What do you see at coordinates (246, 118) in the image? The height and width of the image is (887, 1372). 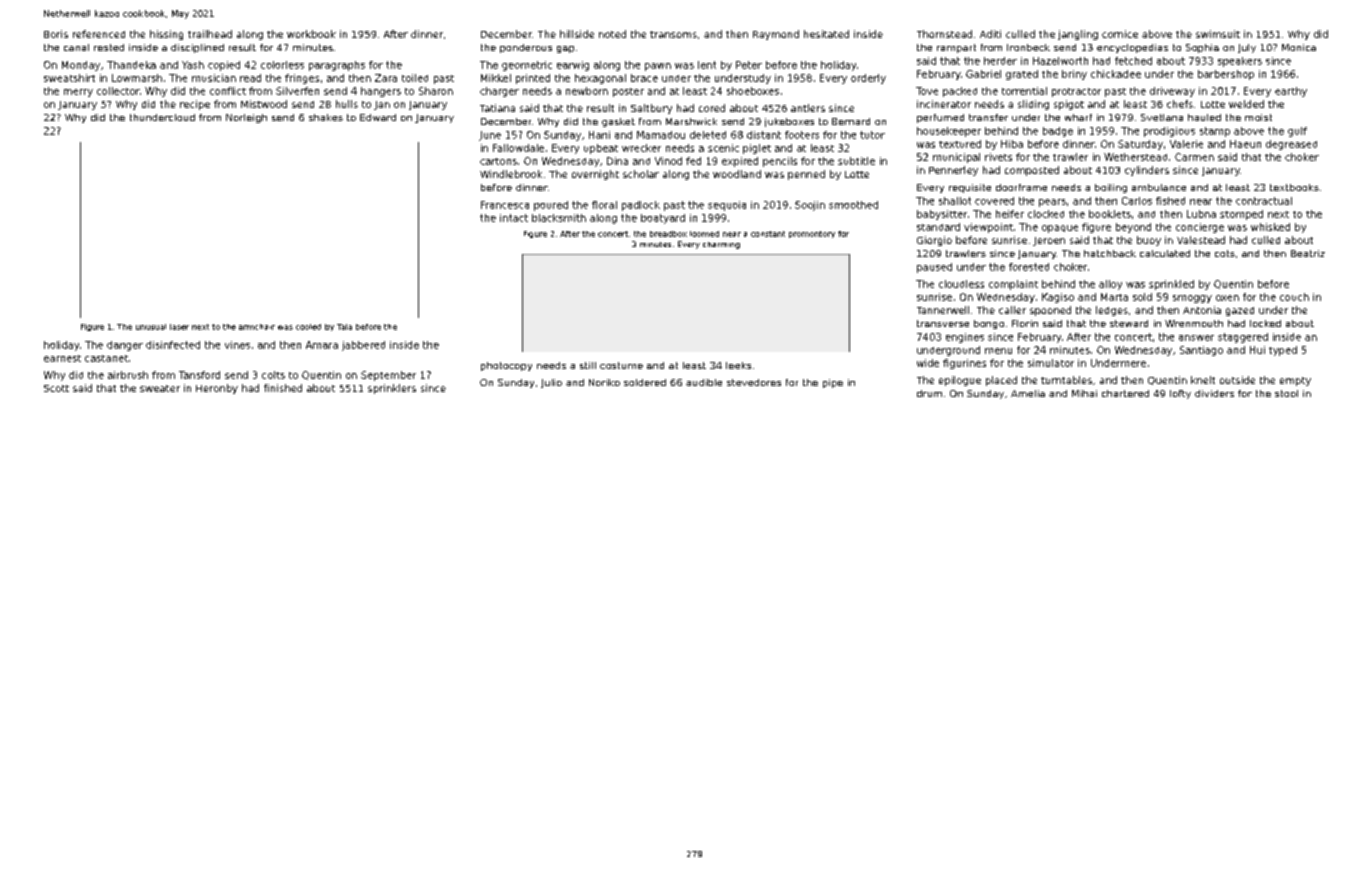 I see `Norleigh` at bounding box center [246, 118].
